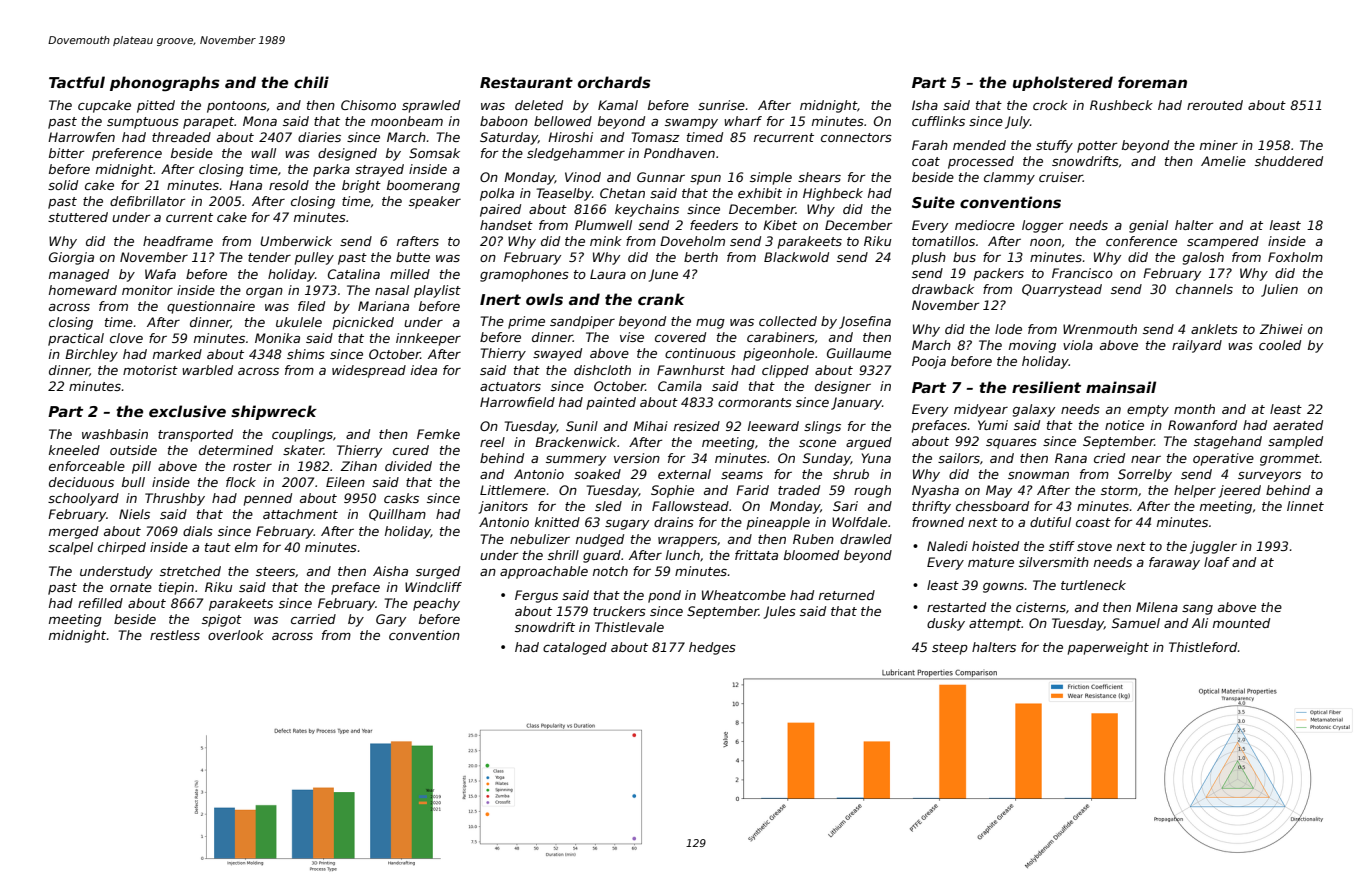 The image size is (1372, 887). Describe the element at coordinates (1197, 346) in the image. I see `railyard` at that location.
